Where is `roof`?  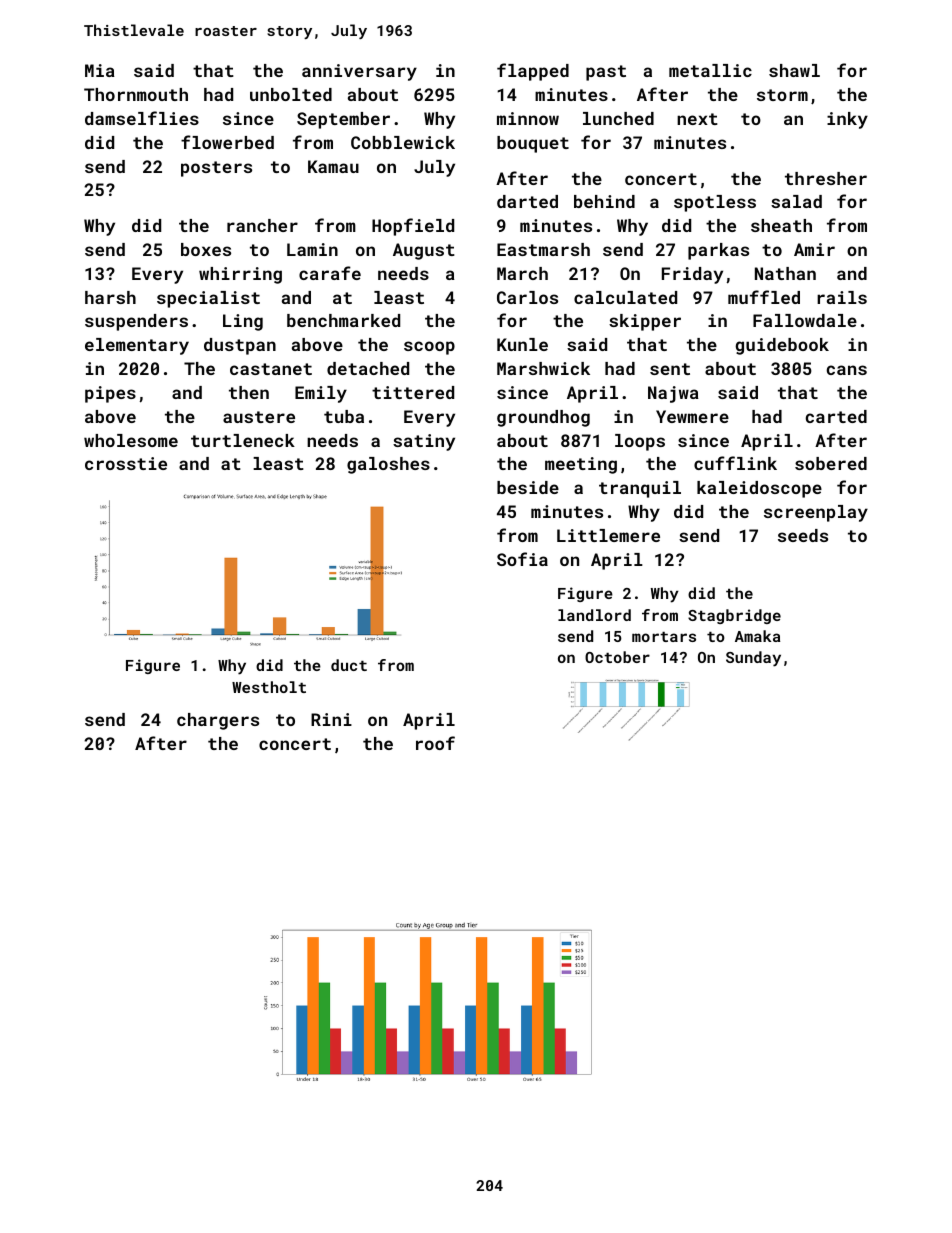
roof is located at coordinates (435, 743).
